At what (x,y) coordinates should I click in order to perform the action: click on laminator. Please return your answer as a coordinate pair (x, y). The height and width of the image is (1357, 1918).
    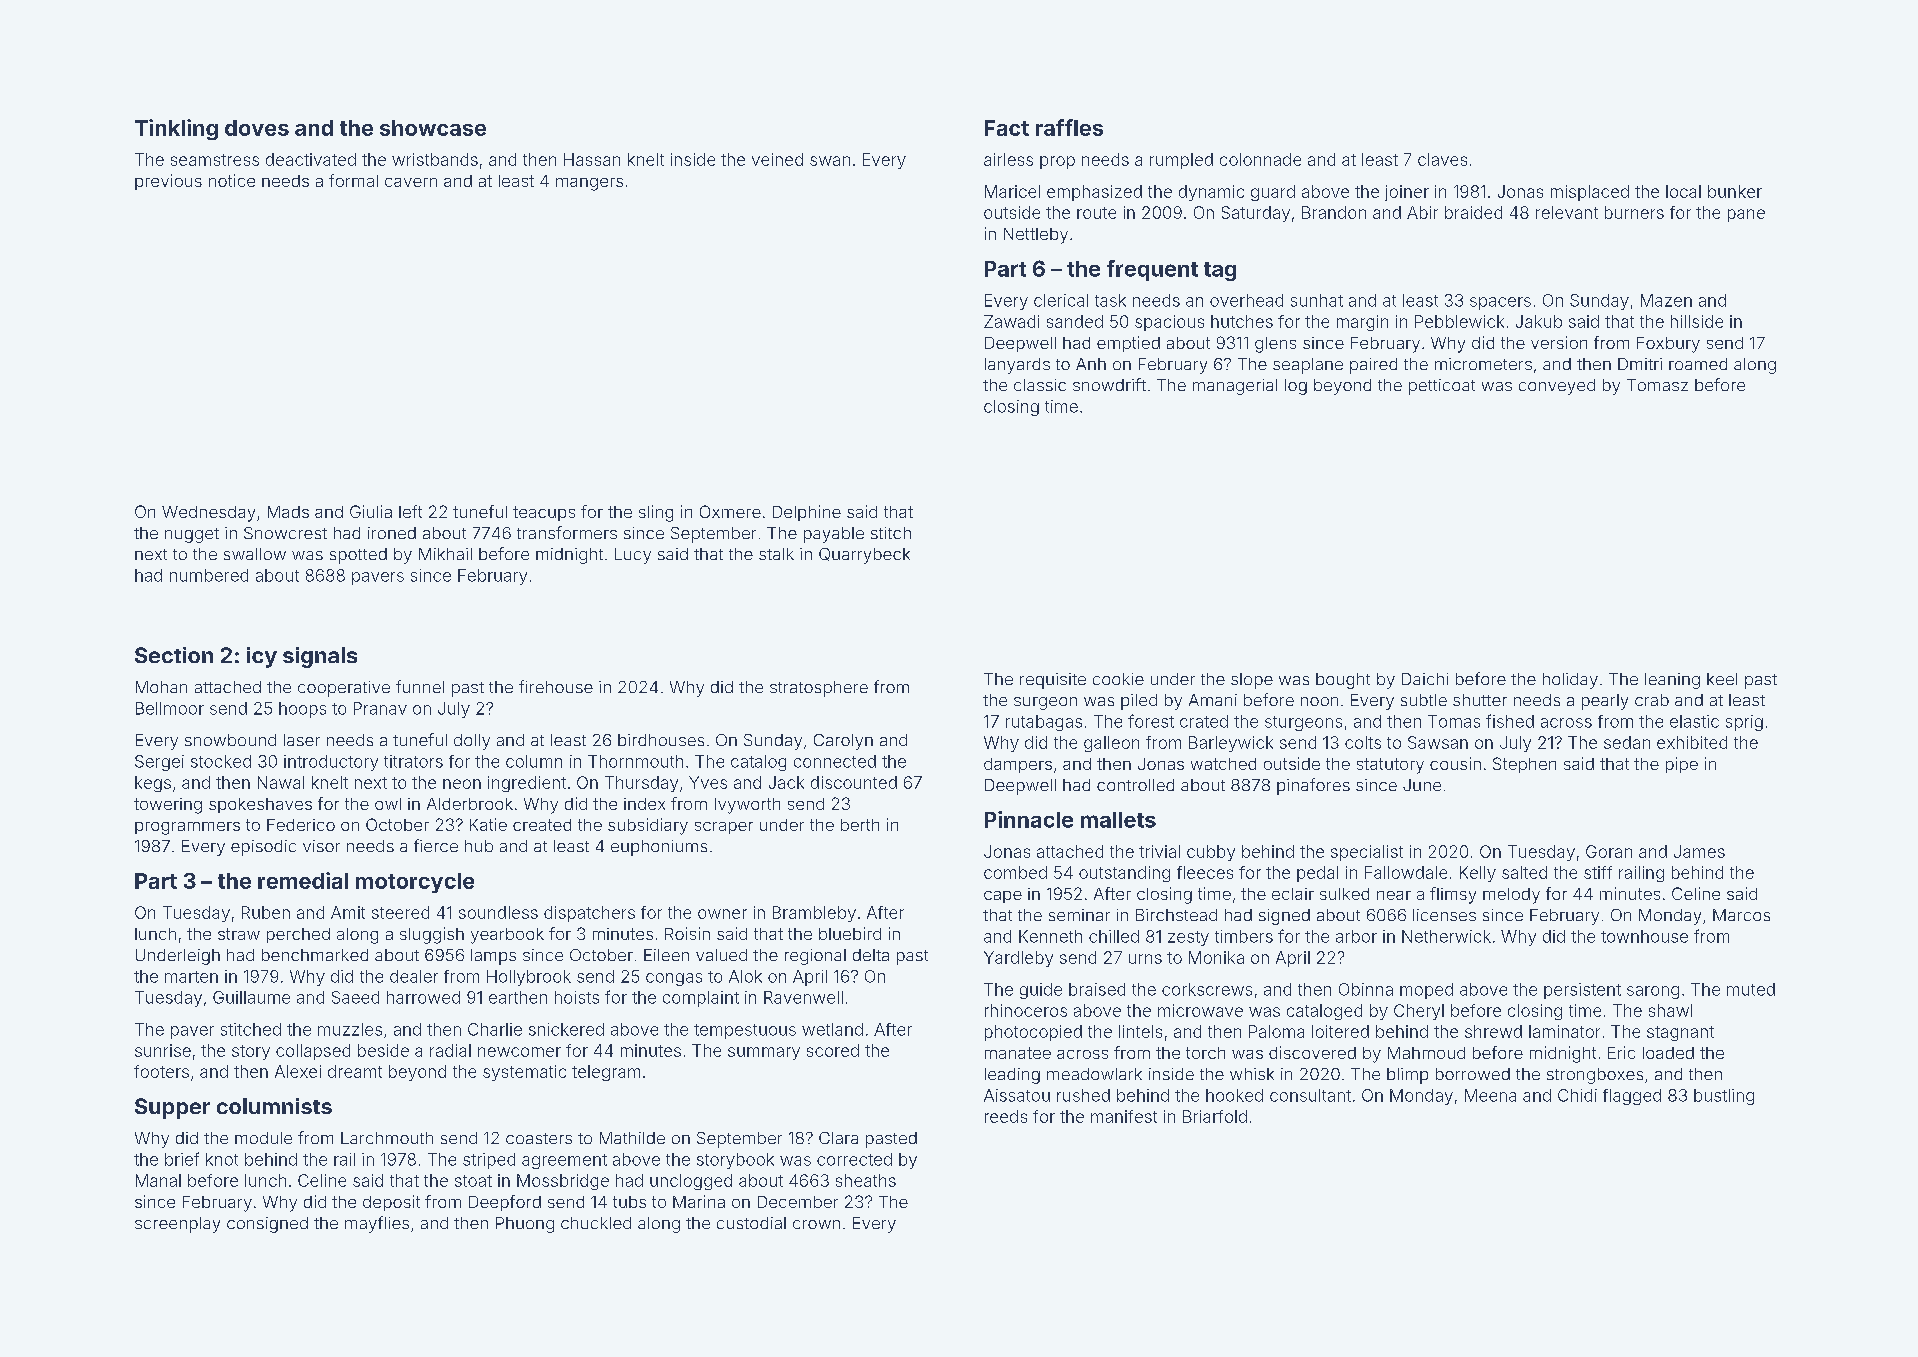
    Looking at the image, I should click on (1564, 1031).
